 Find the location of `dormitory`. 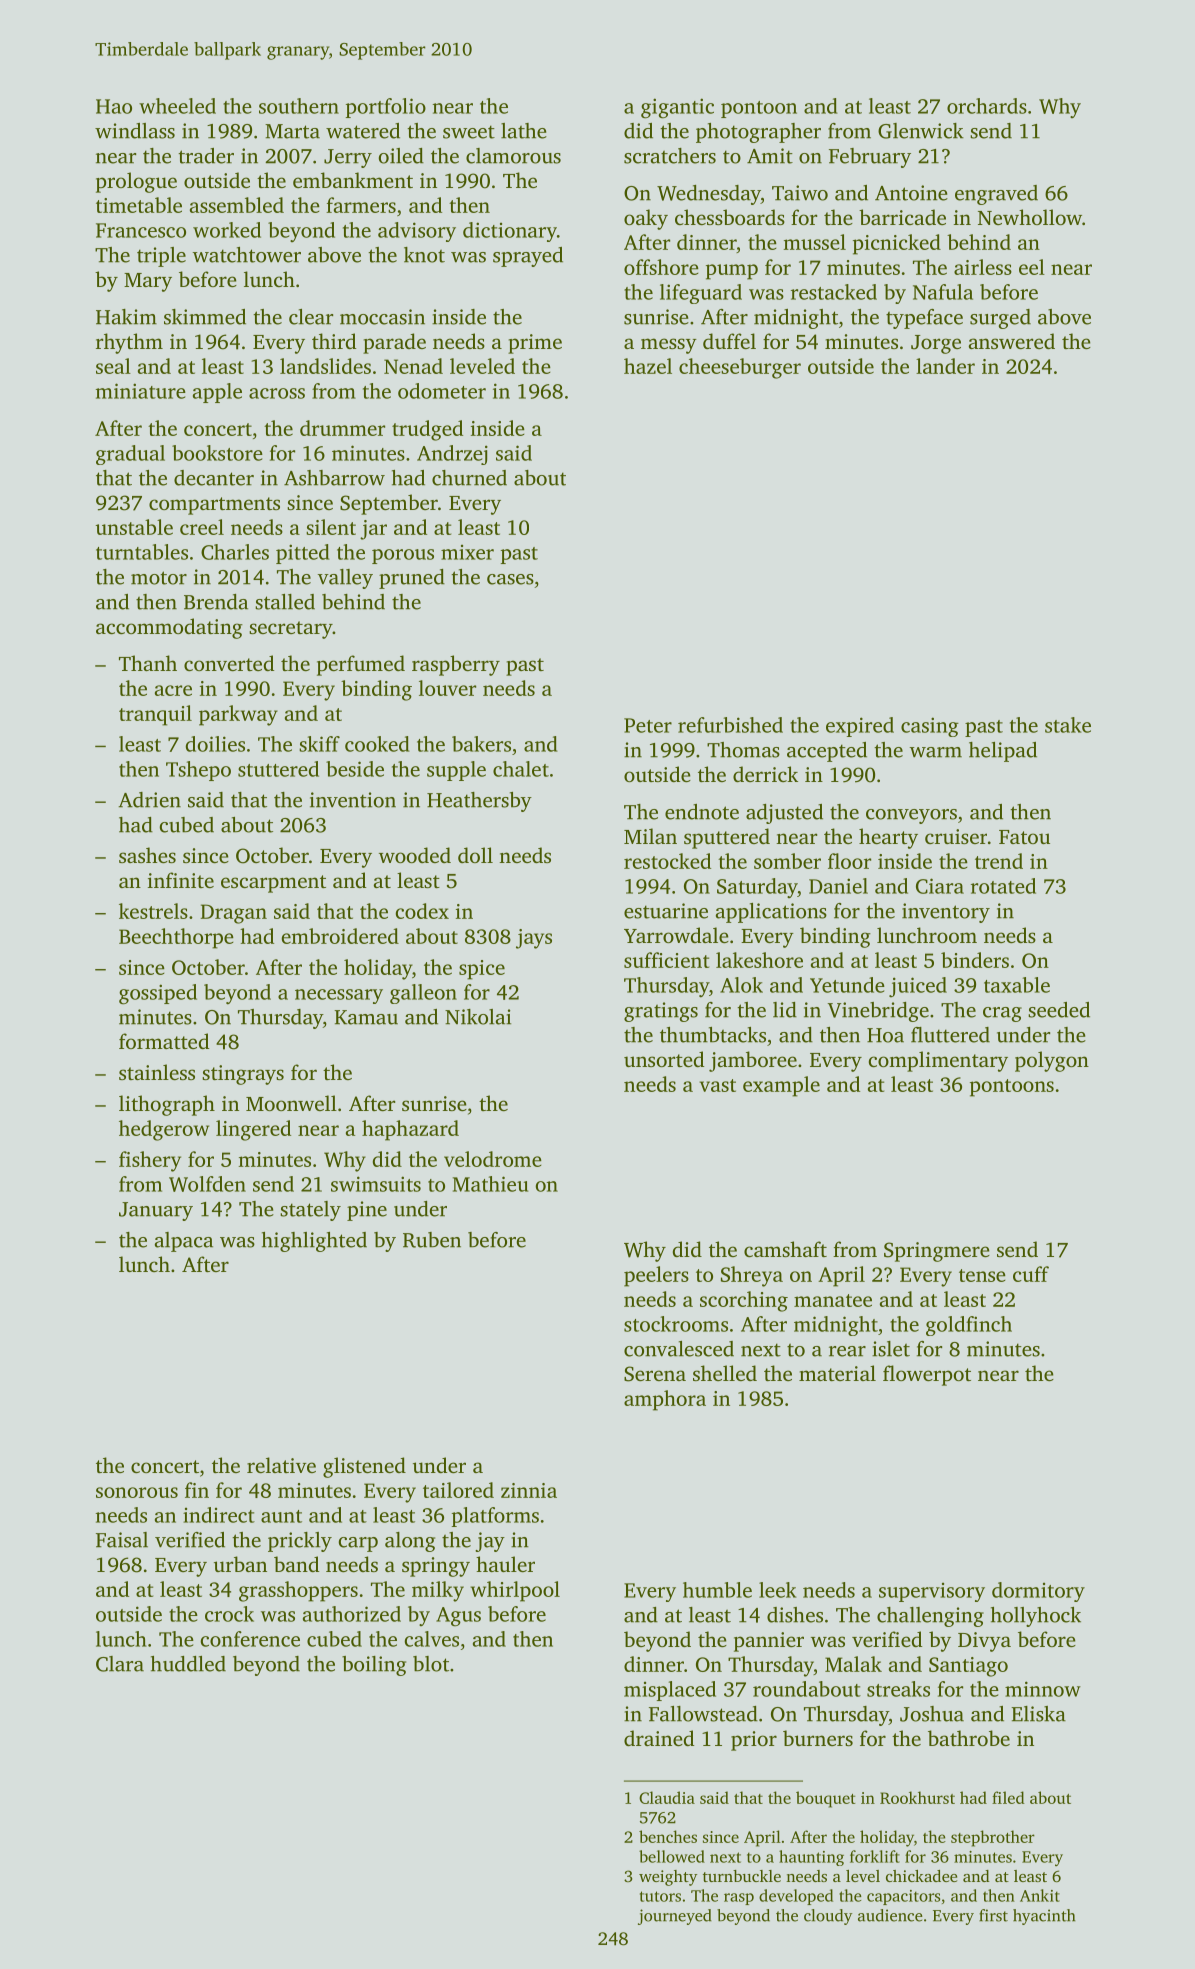

dormitory is located at coordinates (1038, 1592).
